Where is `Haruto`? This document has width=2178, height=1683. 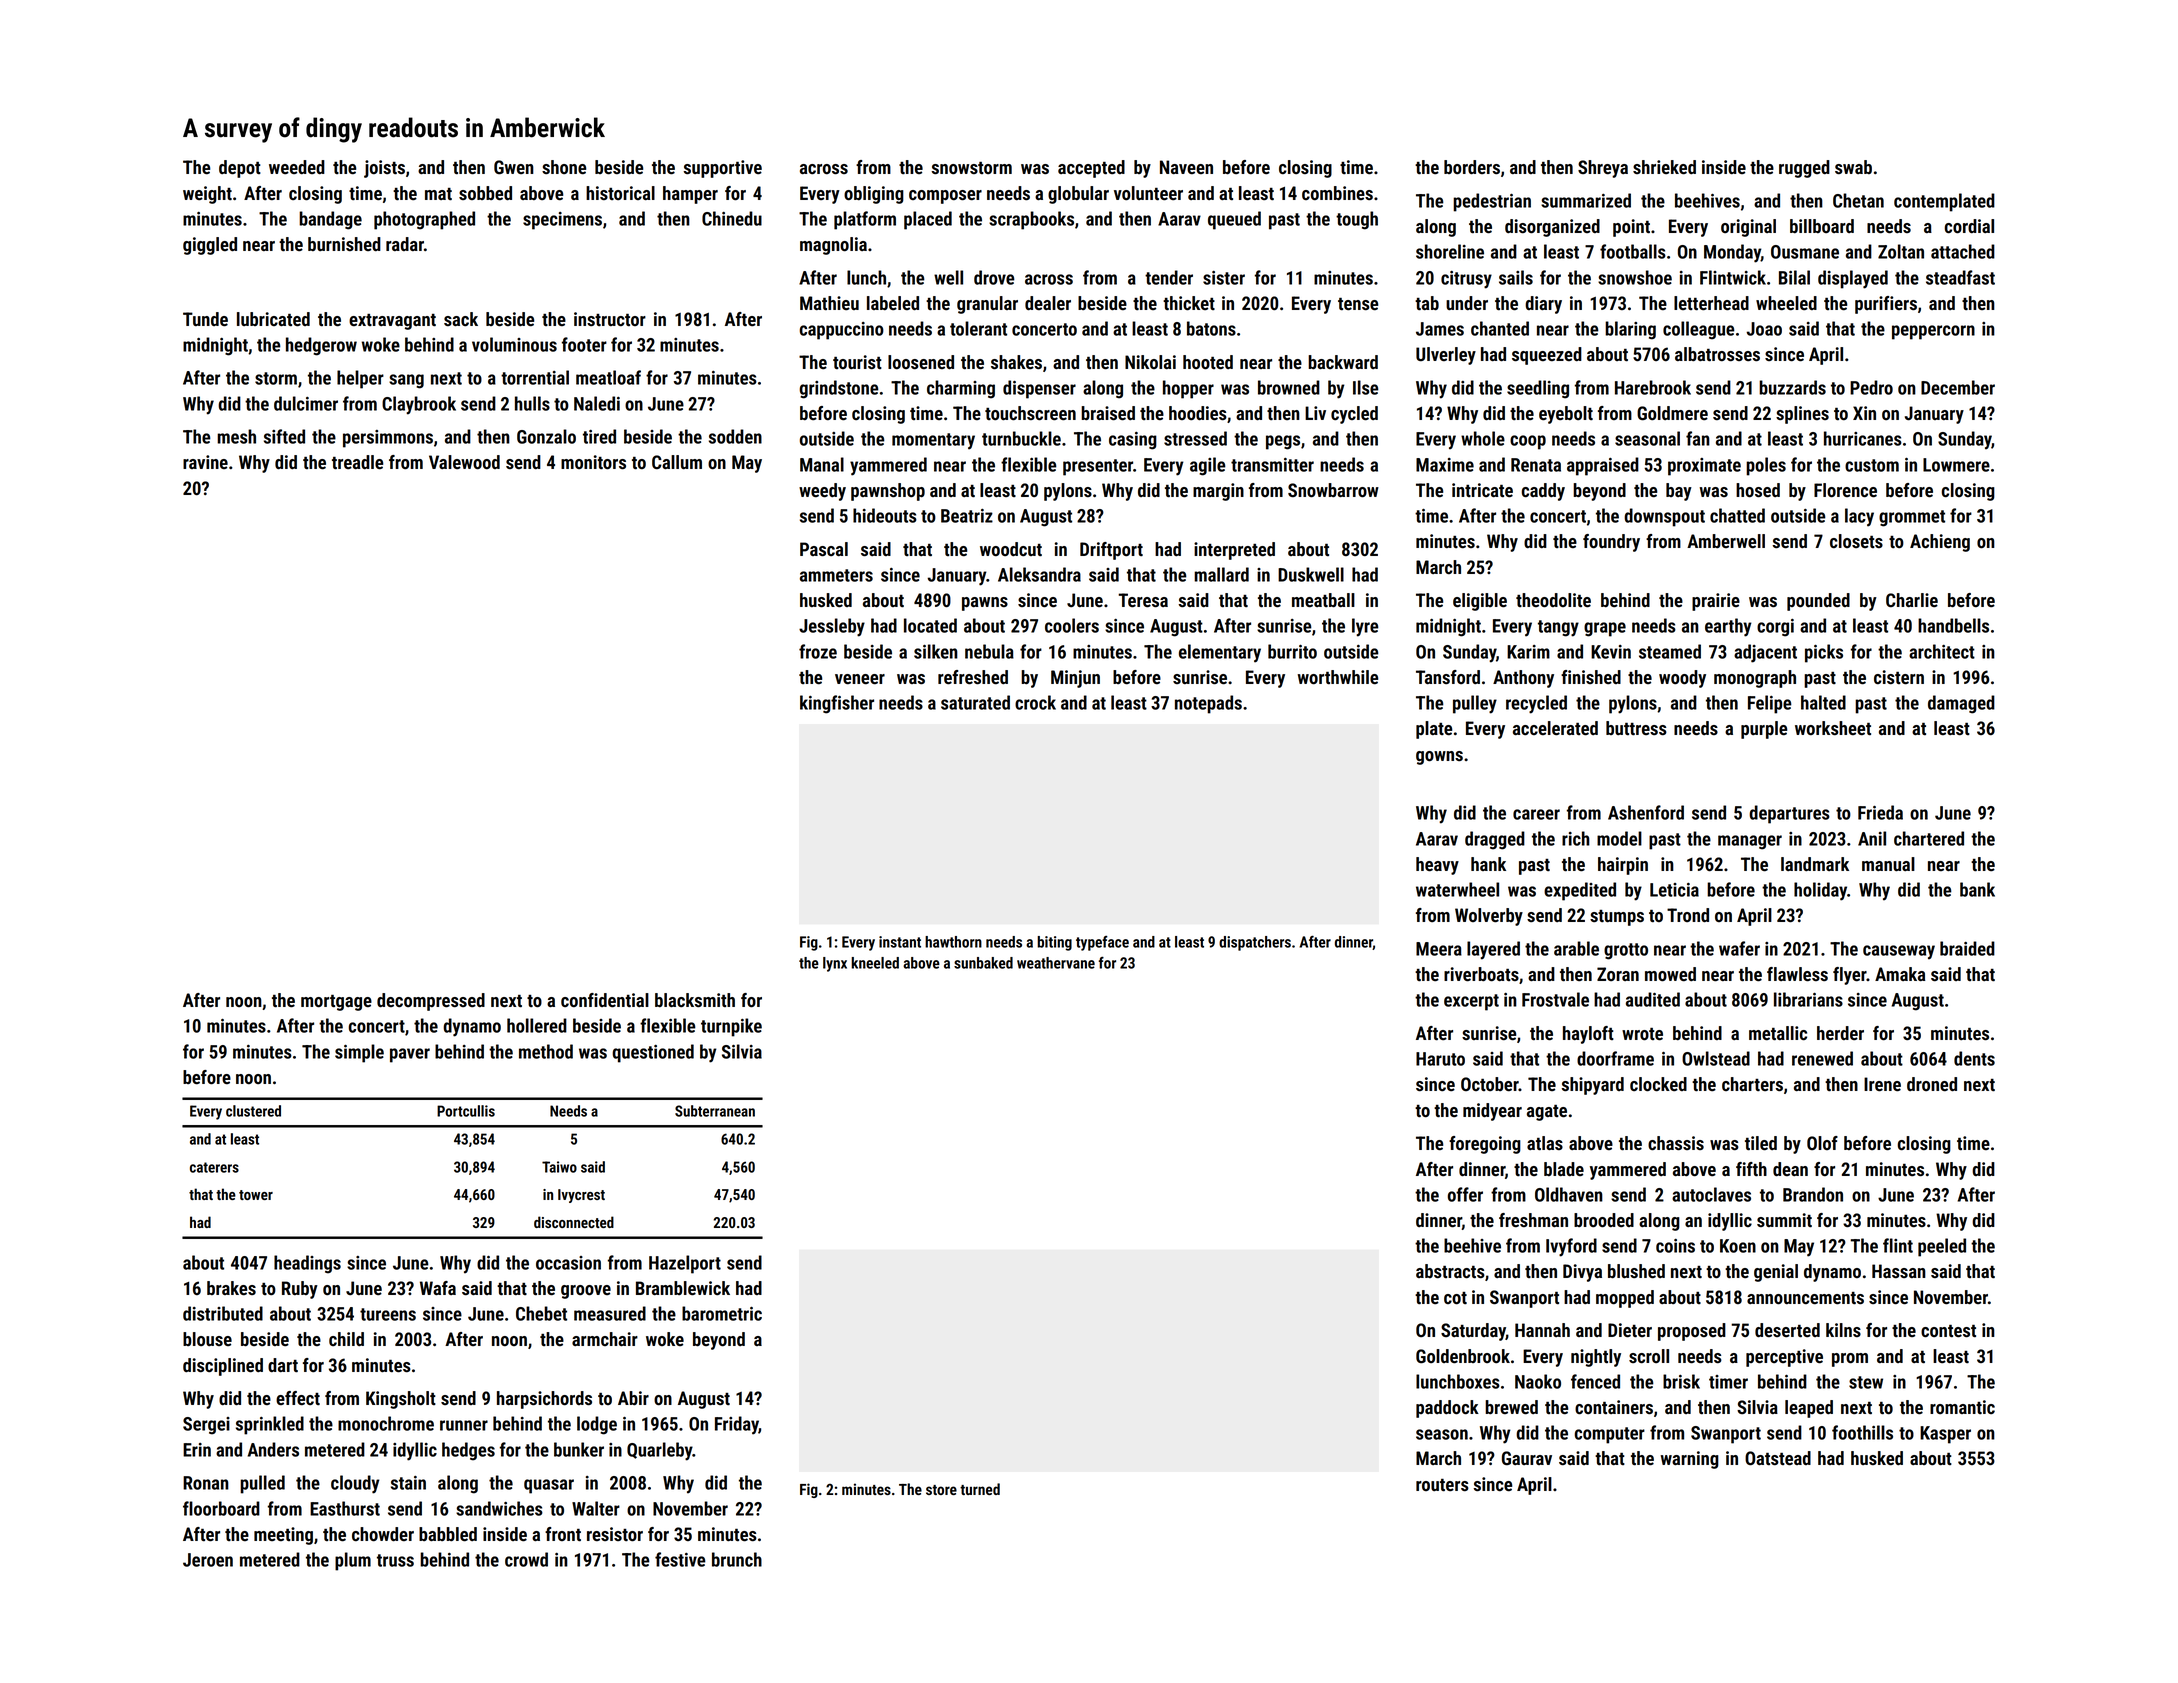 Haruto is located at coordinates (1440, 1059).
